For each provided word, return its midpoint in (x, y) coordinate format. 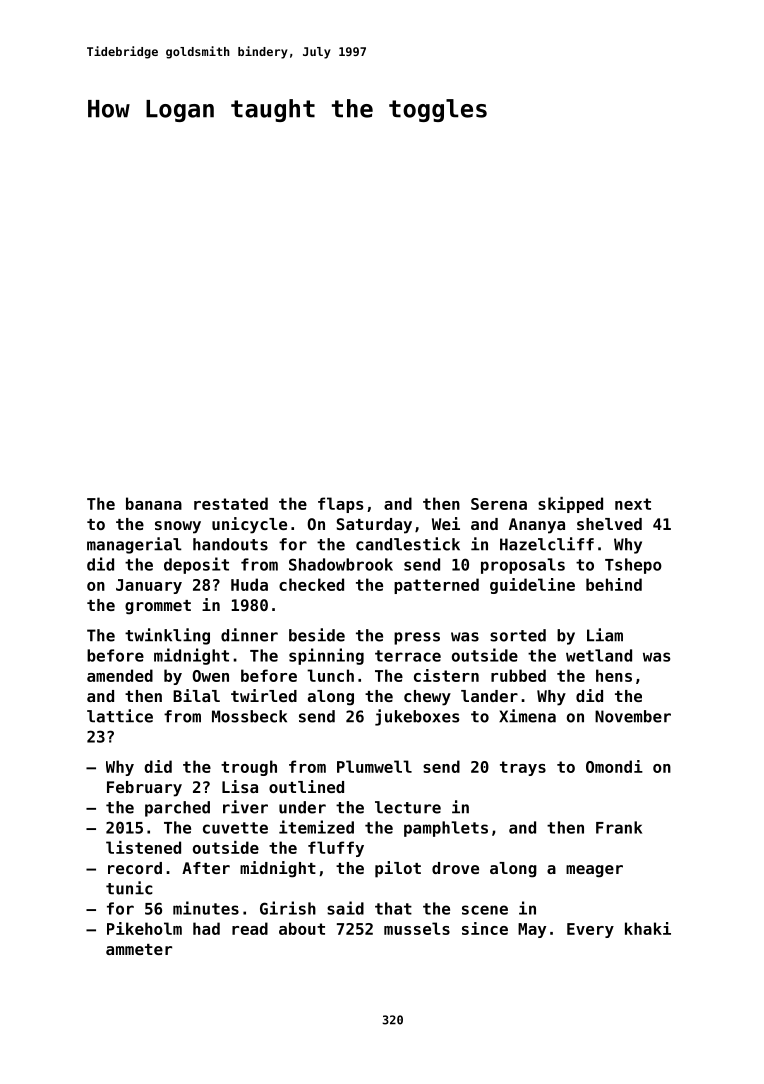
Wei (446, 523)
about (302, 928)
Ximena (527, 716)
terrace (408, 656)
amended (120, 675)
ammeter (139, 949)
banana (154, 503)
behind (614, 584)
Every (590, 930)
